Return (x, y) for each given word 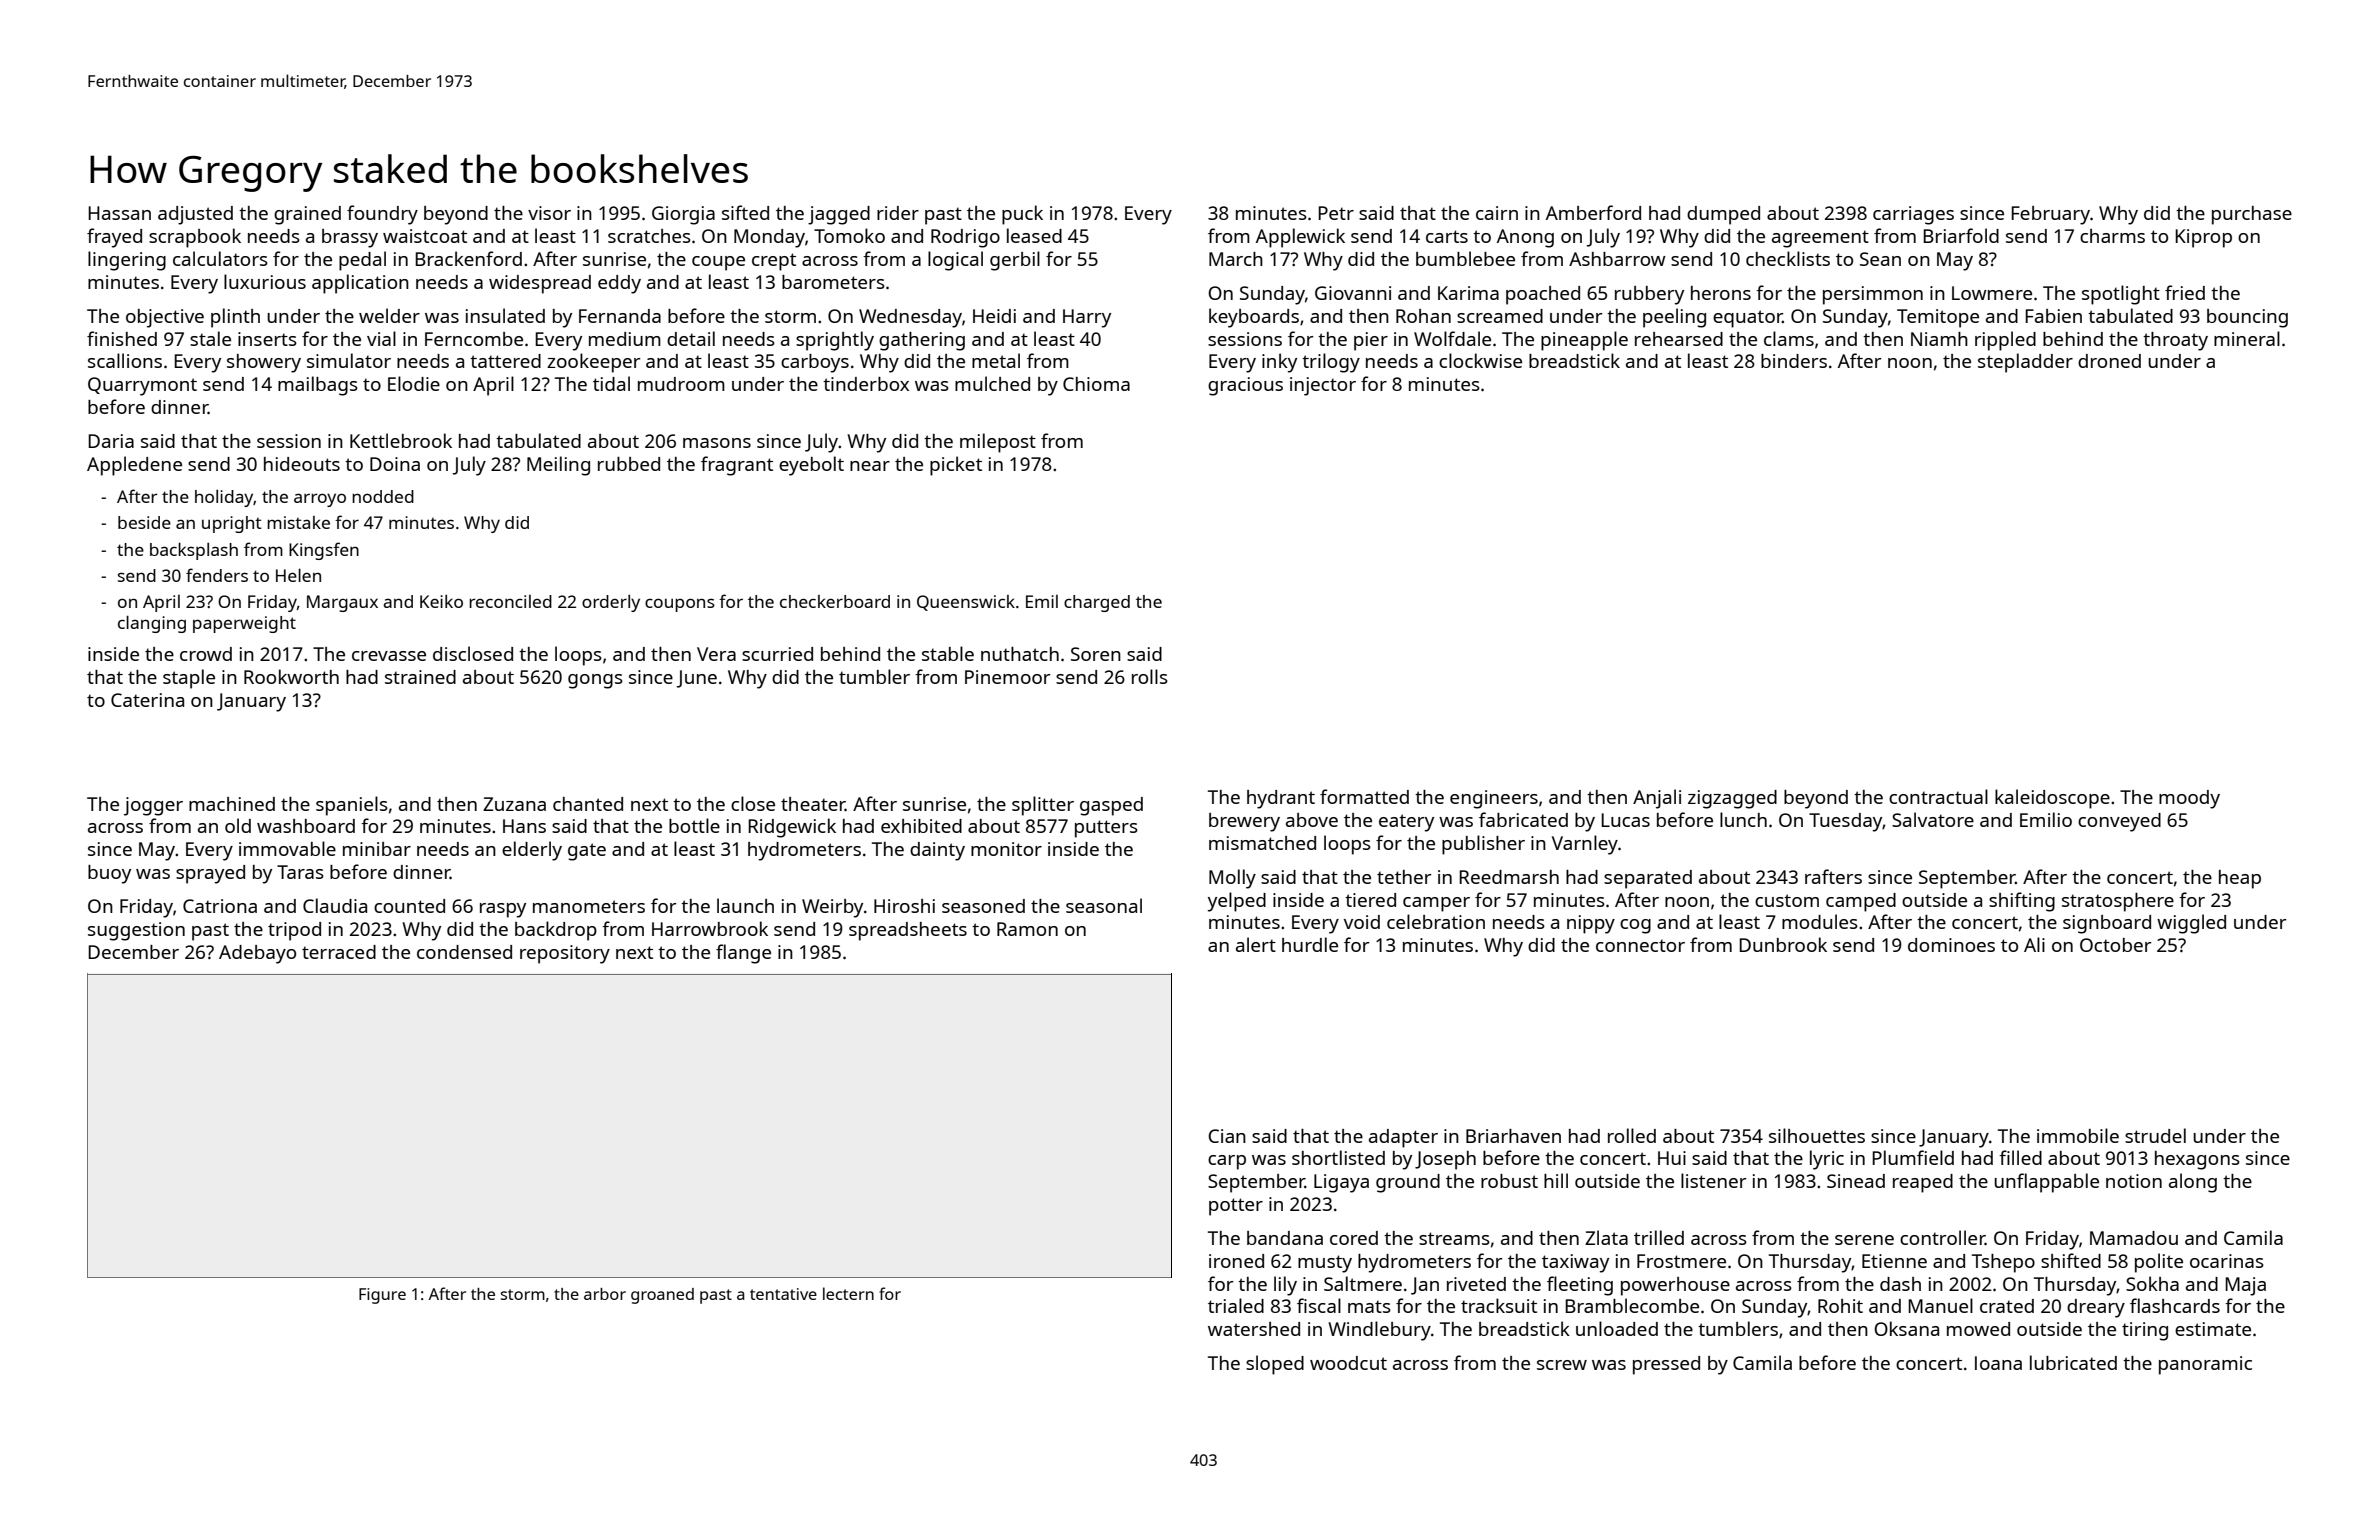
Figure (382, 1296)
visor (549, 213)
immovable (287, 848)
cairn (1497, 213)
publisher (1483, 845)
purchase (2252, 215)
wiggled (2191, 924)
